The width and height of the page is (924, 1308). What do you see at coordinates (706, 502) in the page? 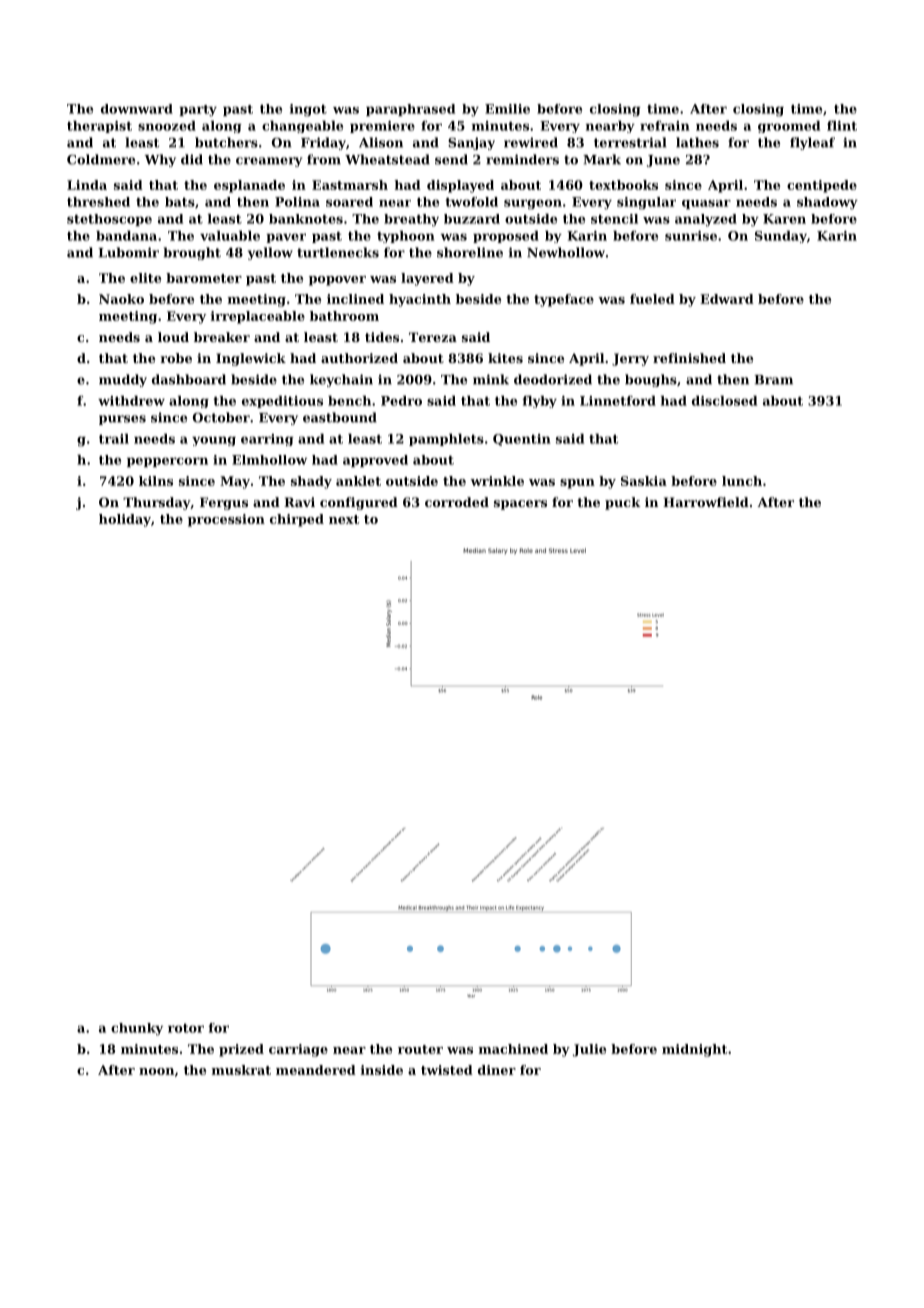
I see `Harrowfield` at bounding box center [706, 502].
